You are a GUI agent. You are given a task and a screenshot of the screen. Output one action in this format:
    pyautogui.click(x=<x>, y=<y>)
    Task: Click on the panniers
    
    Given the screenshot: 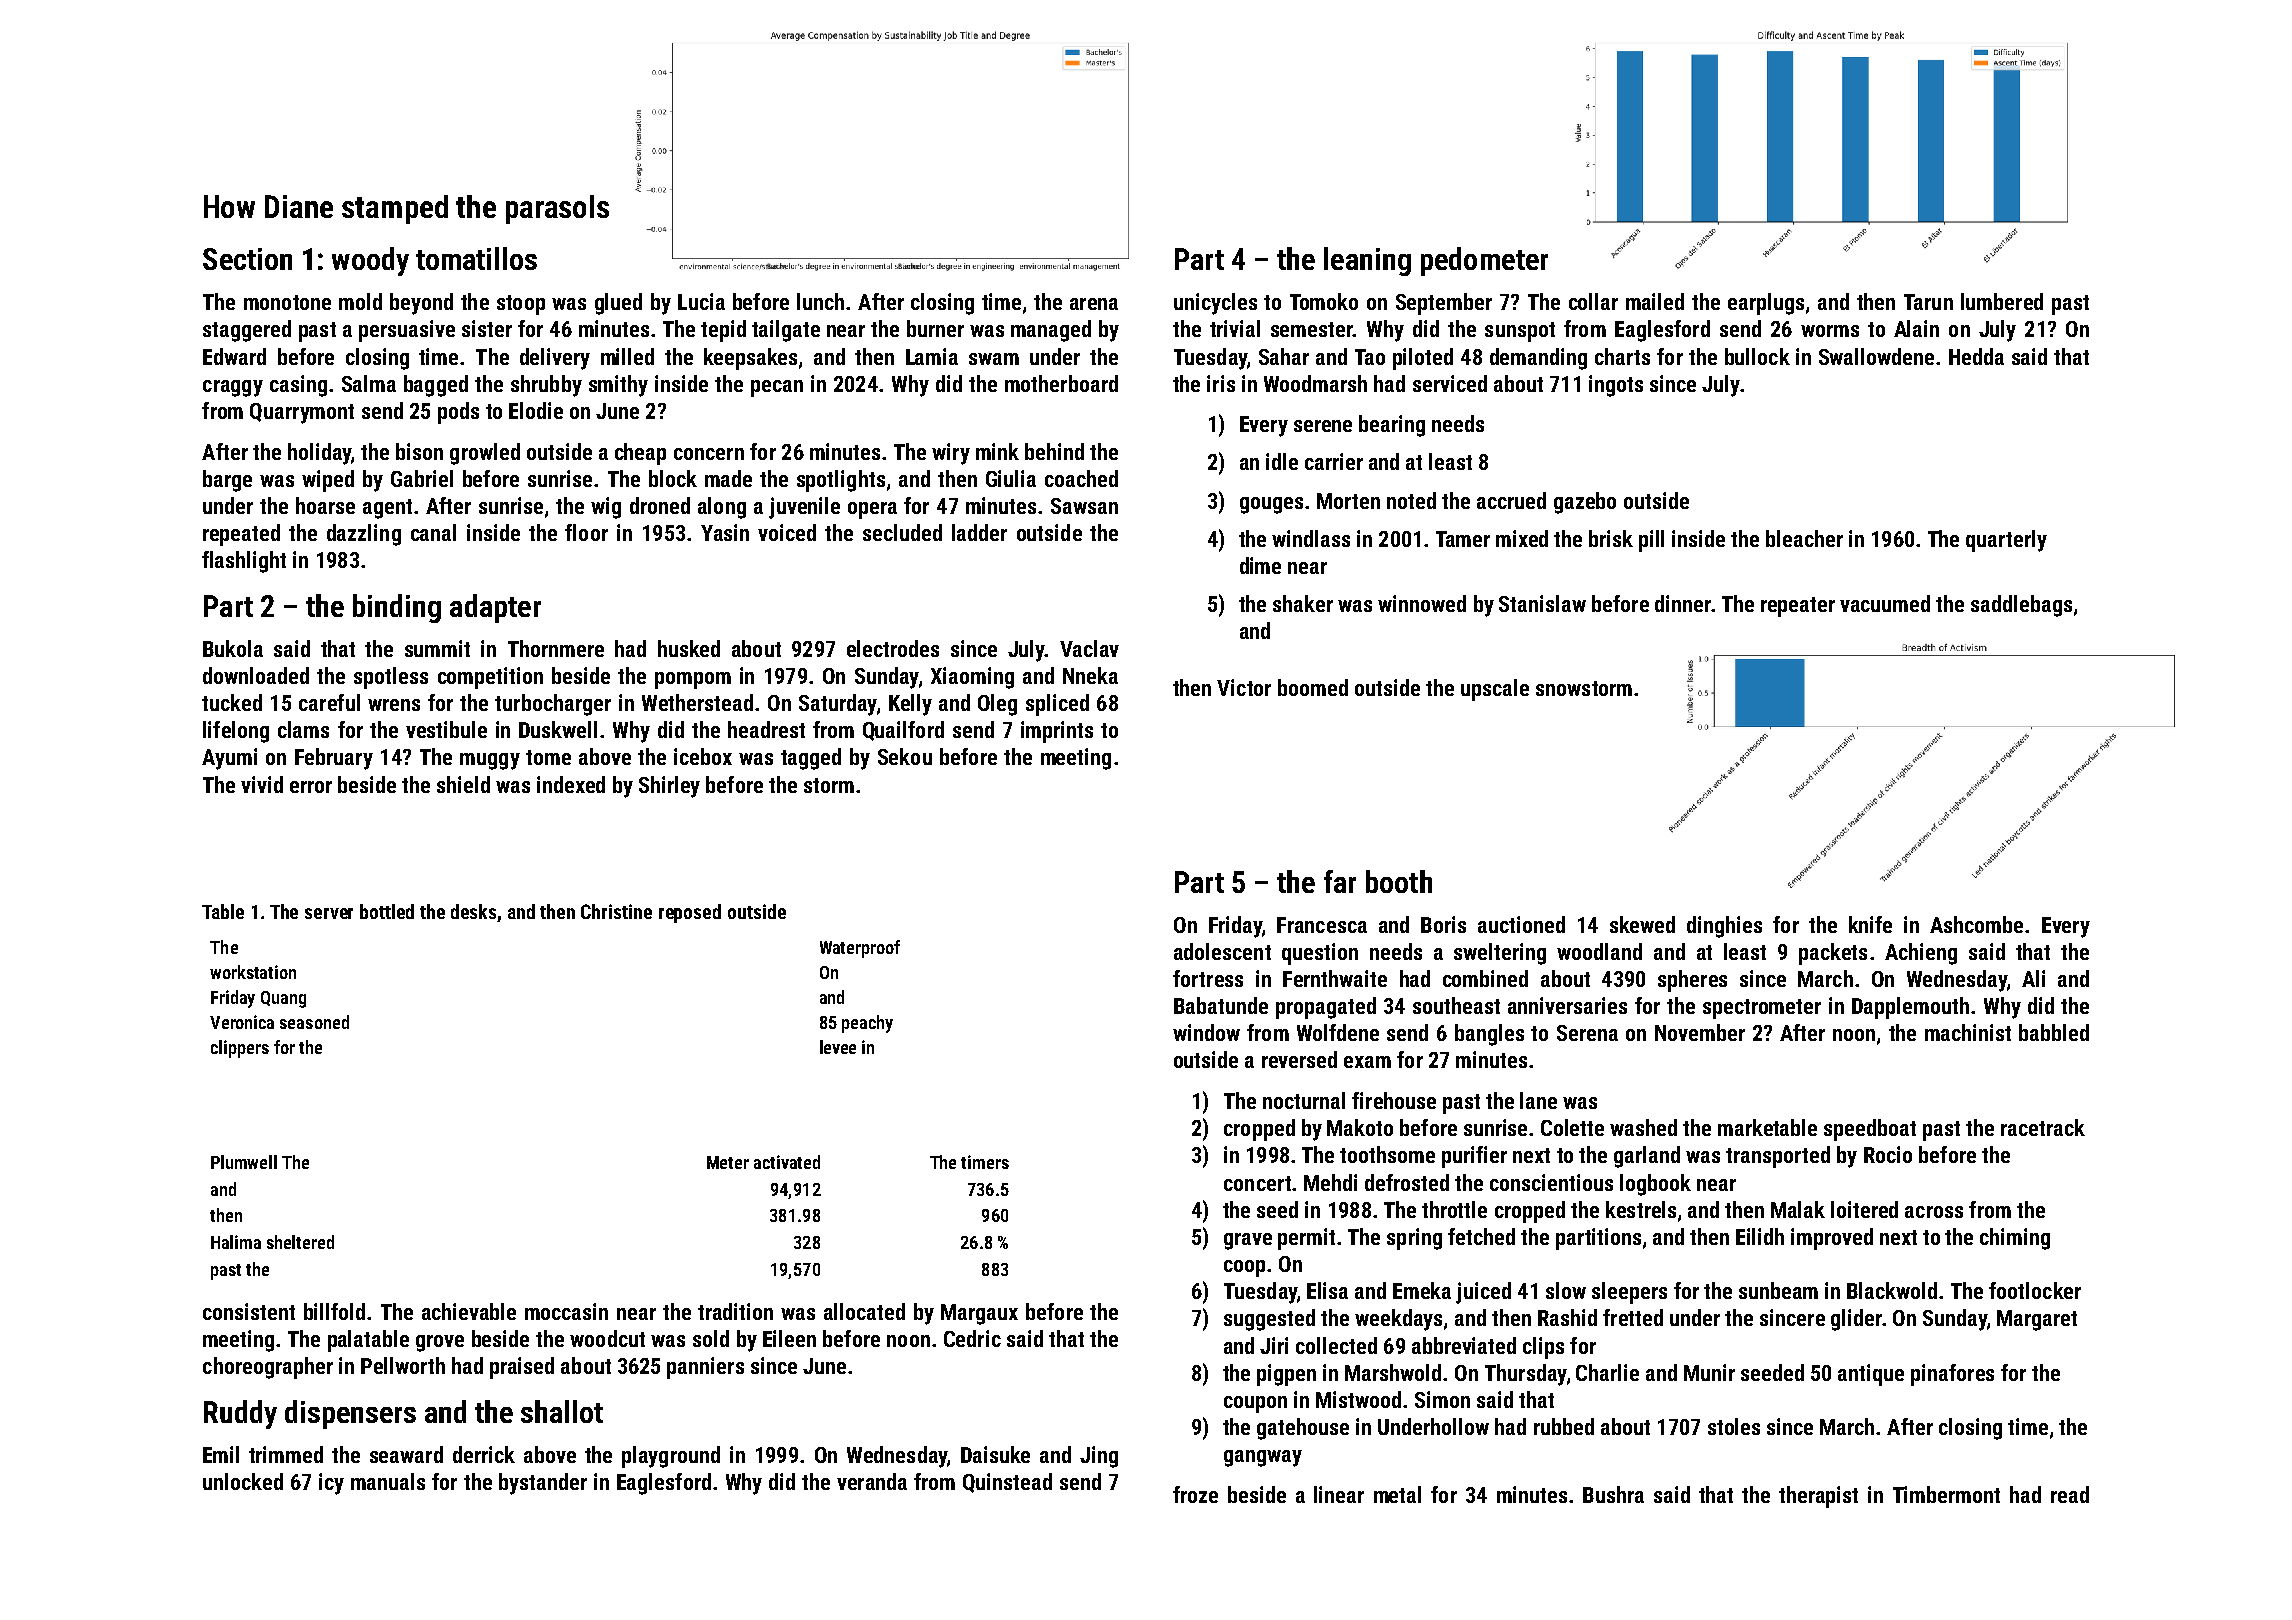 What is the action you would take?
    pyautogui.click(x=705, y=1368)
